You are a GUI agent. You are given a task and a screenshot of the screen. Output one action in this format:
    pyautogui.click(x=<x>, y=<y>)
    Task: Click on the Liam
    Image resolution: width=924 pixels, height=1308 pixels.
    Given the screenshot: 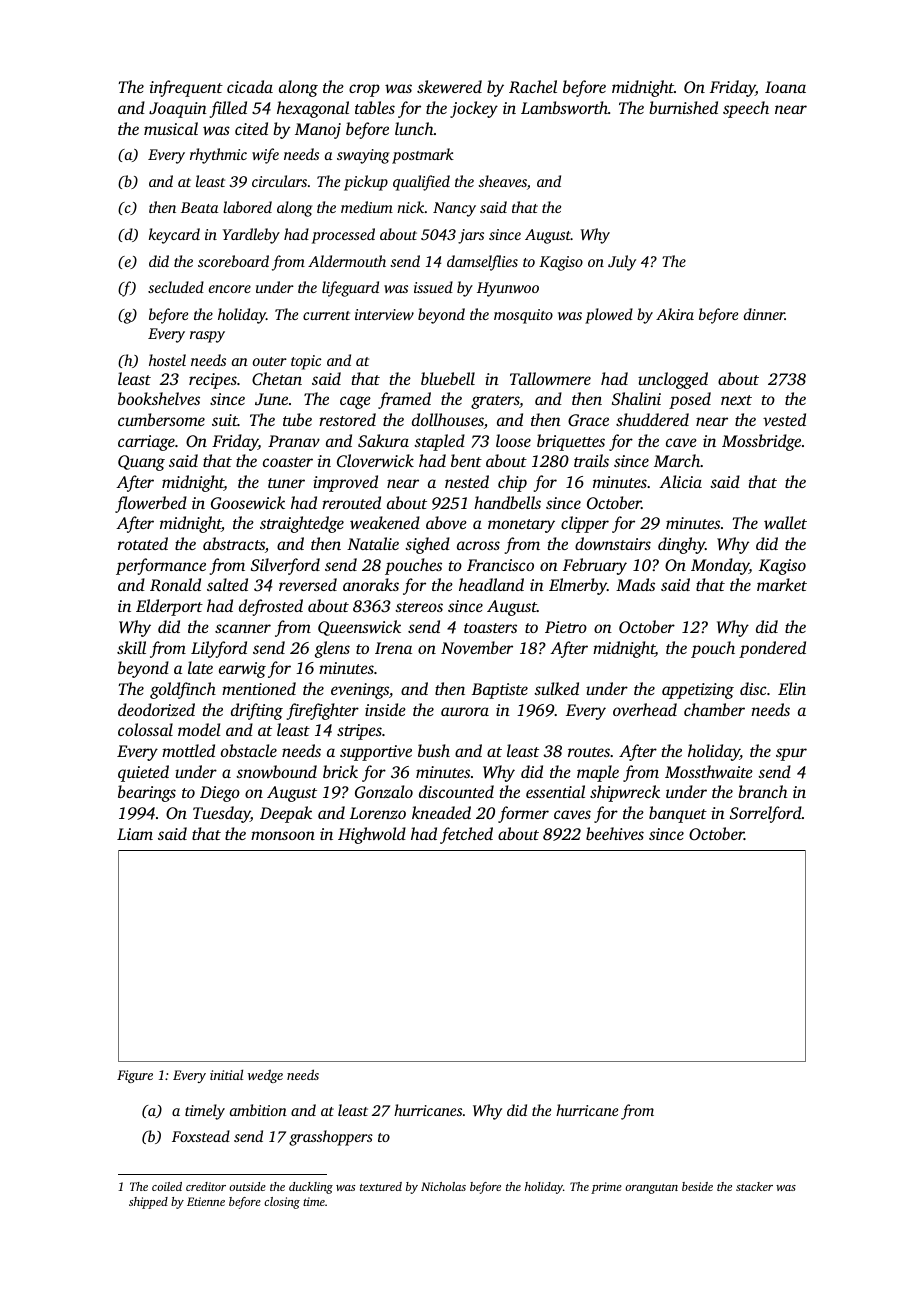 What is the action you would take?
    pyautogui.click(x=135, y=834)
